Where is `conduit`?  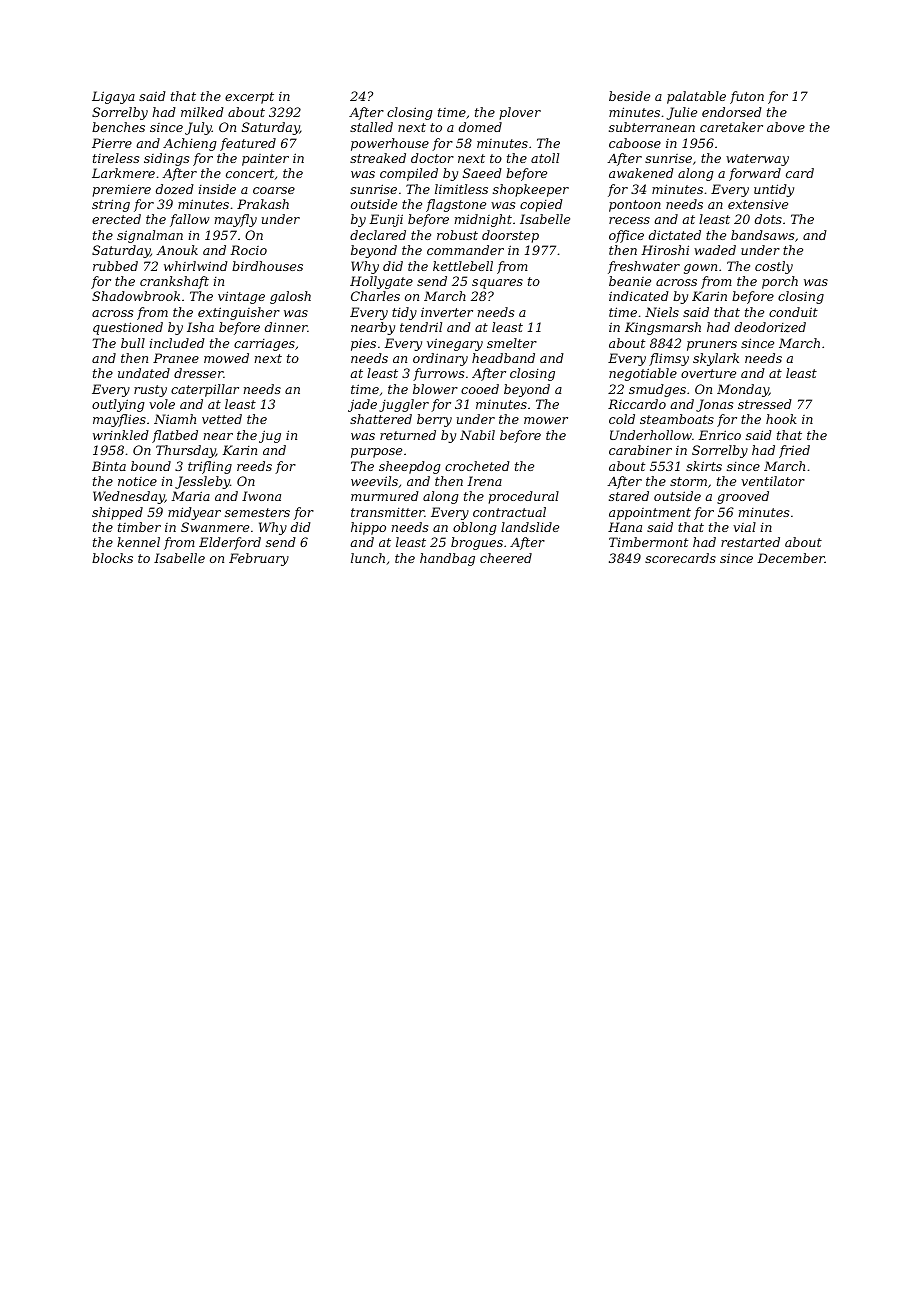
conduit is located at coordinates (793, 312).
